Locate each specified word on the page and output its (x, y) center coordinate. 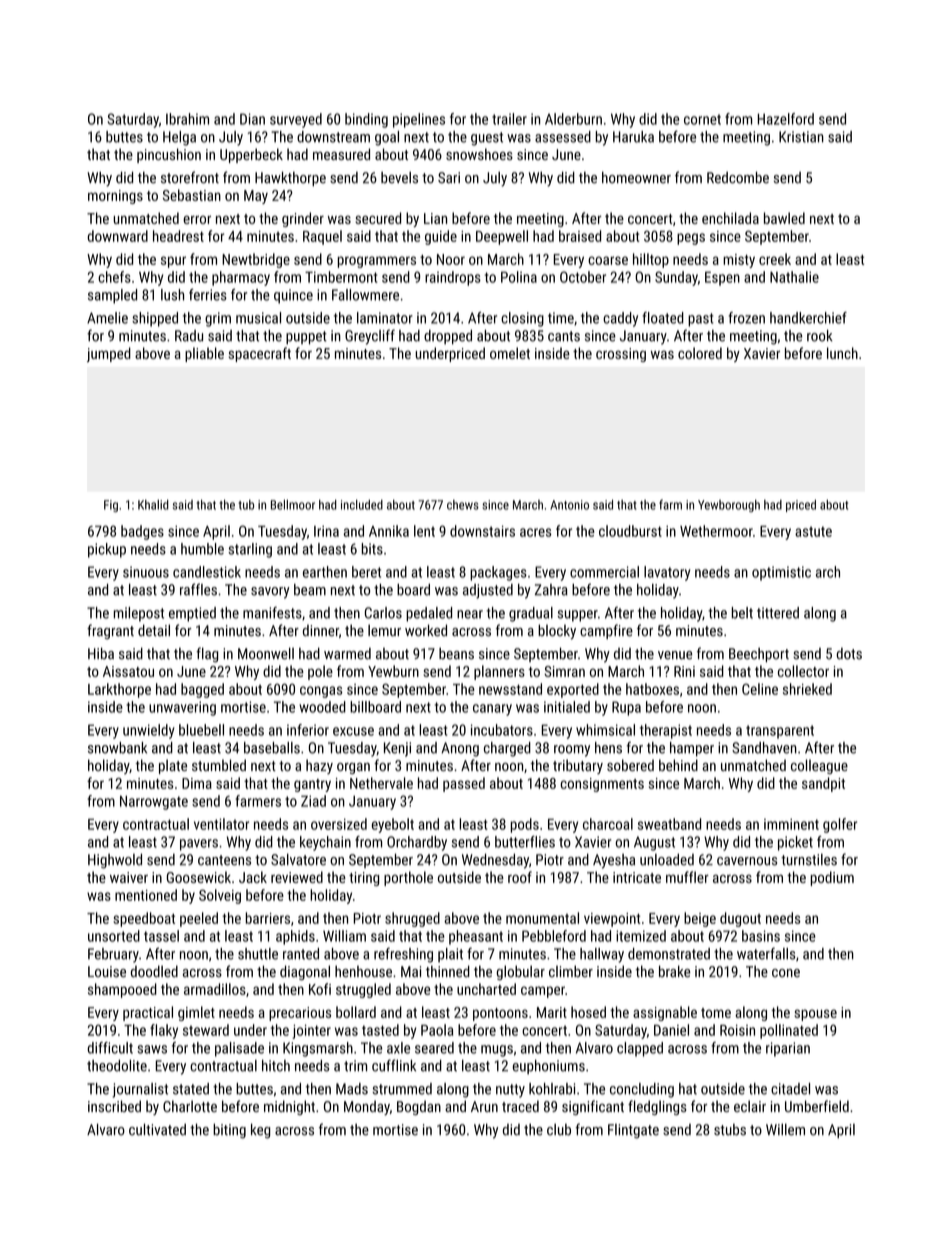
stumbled (219, 765)
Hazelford (786, 119)
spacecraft (260, 354)
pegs (691, 239)
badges (142, 532)
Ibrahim (187, 119)
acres (536, 532)
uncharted (486, 989)
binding (366, 120)
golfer (840, 825)
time (561, 318)
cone (786, 973)
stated (191, 1089)
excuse (353, 731)
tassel (161, 936)
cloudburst (630, 531)
